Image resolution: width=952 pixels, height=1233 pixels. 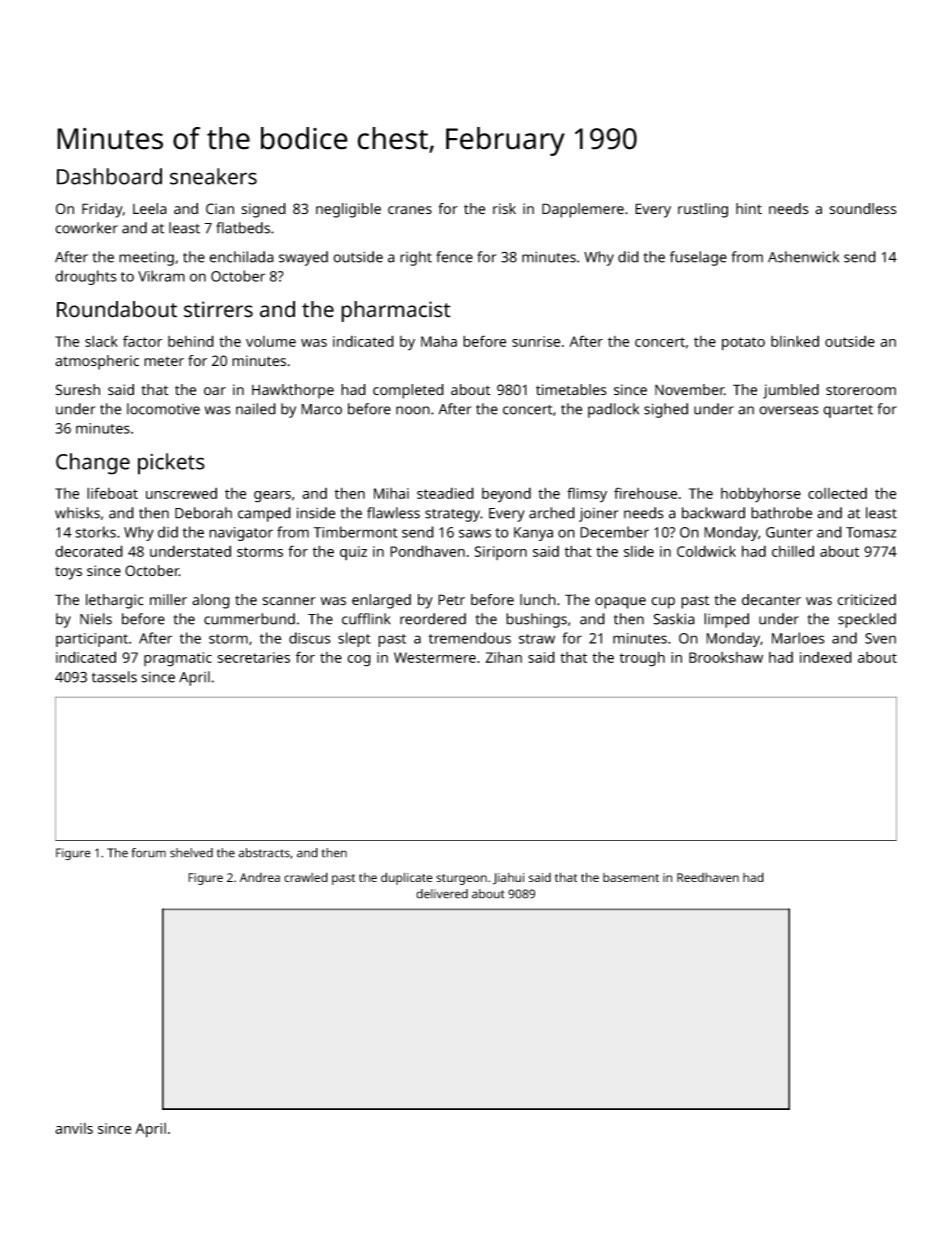 What do you see at coordinates (413, 410) in the image?
I see `noon` at bounding box center [413, 410].
